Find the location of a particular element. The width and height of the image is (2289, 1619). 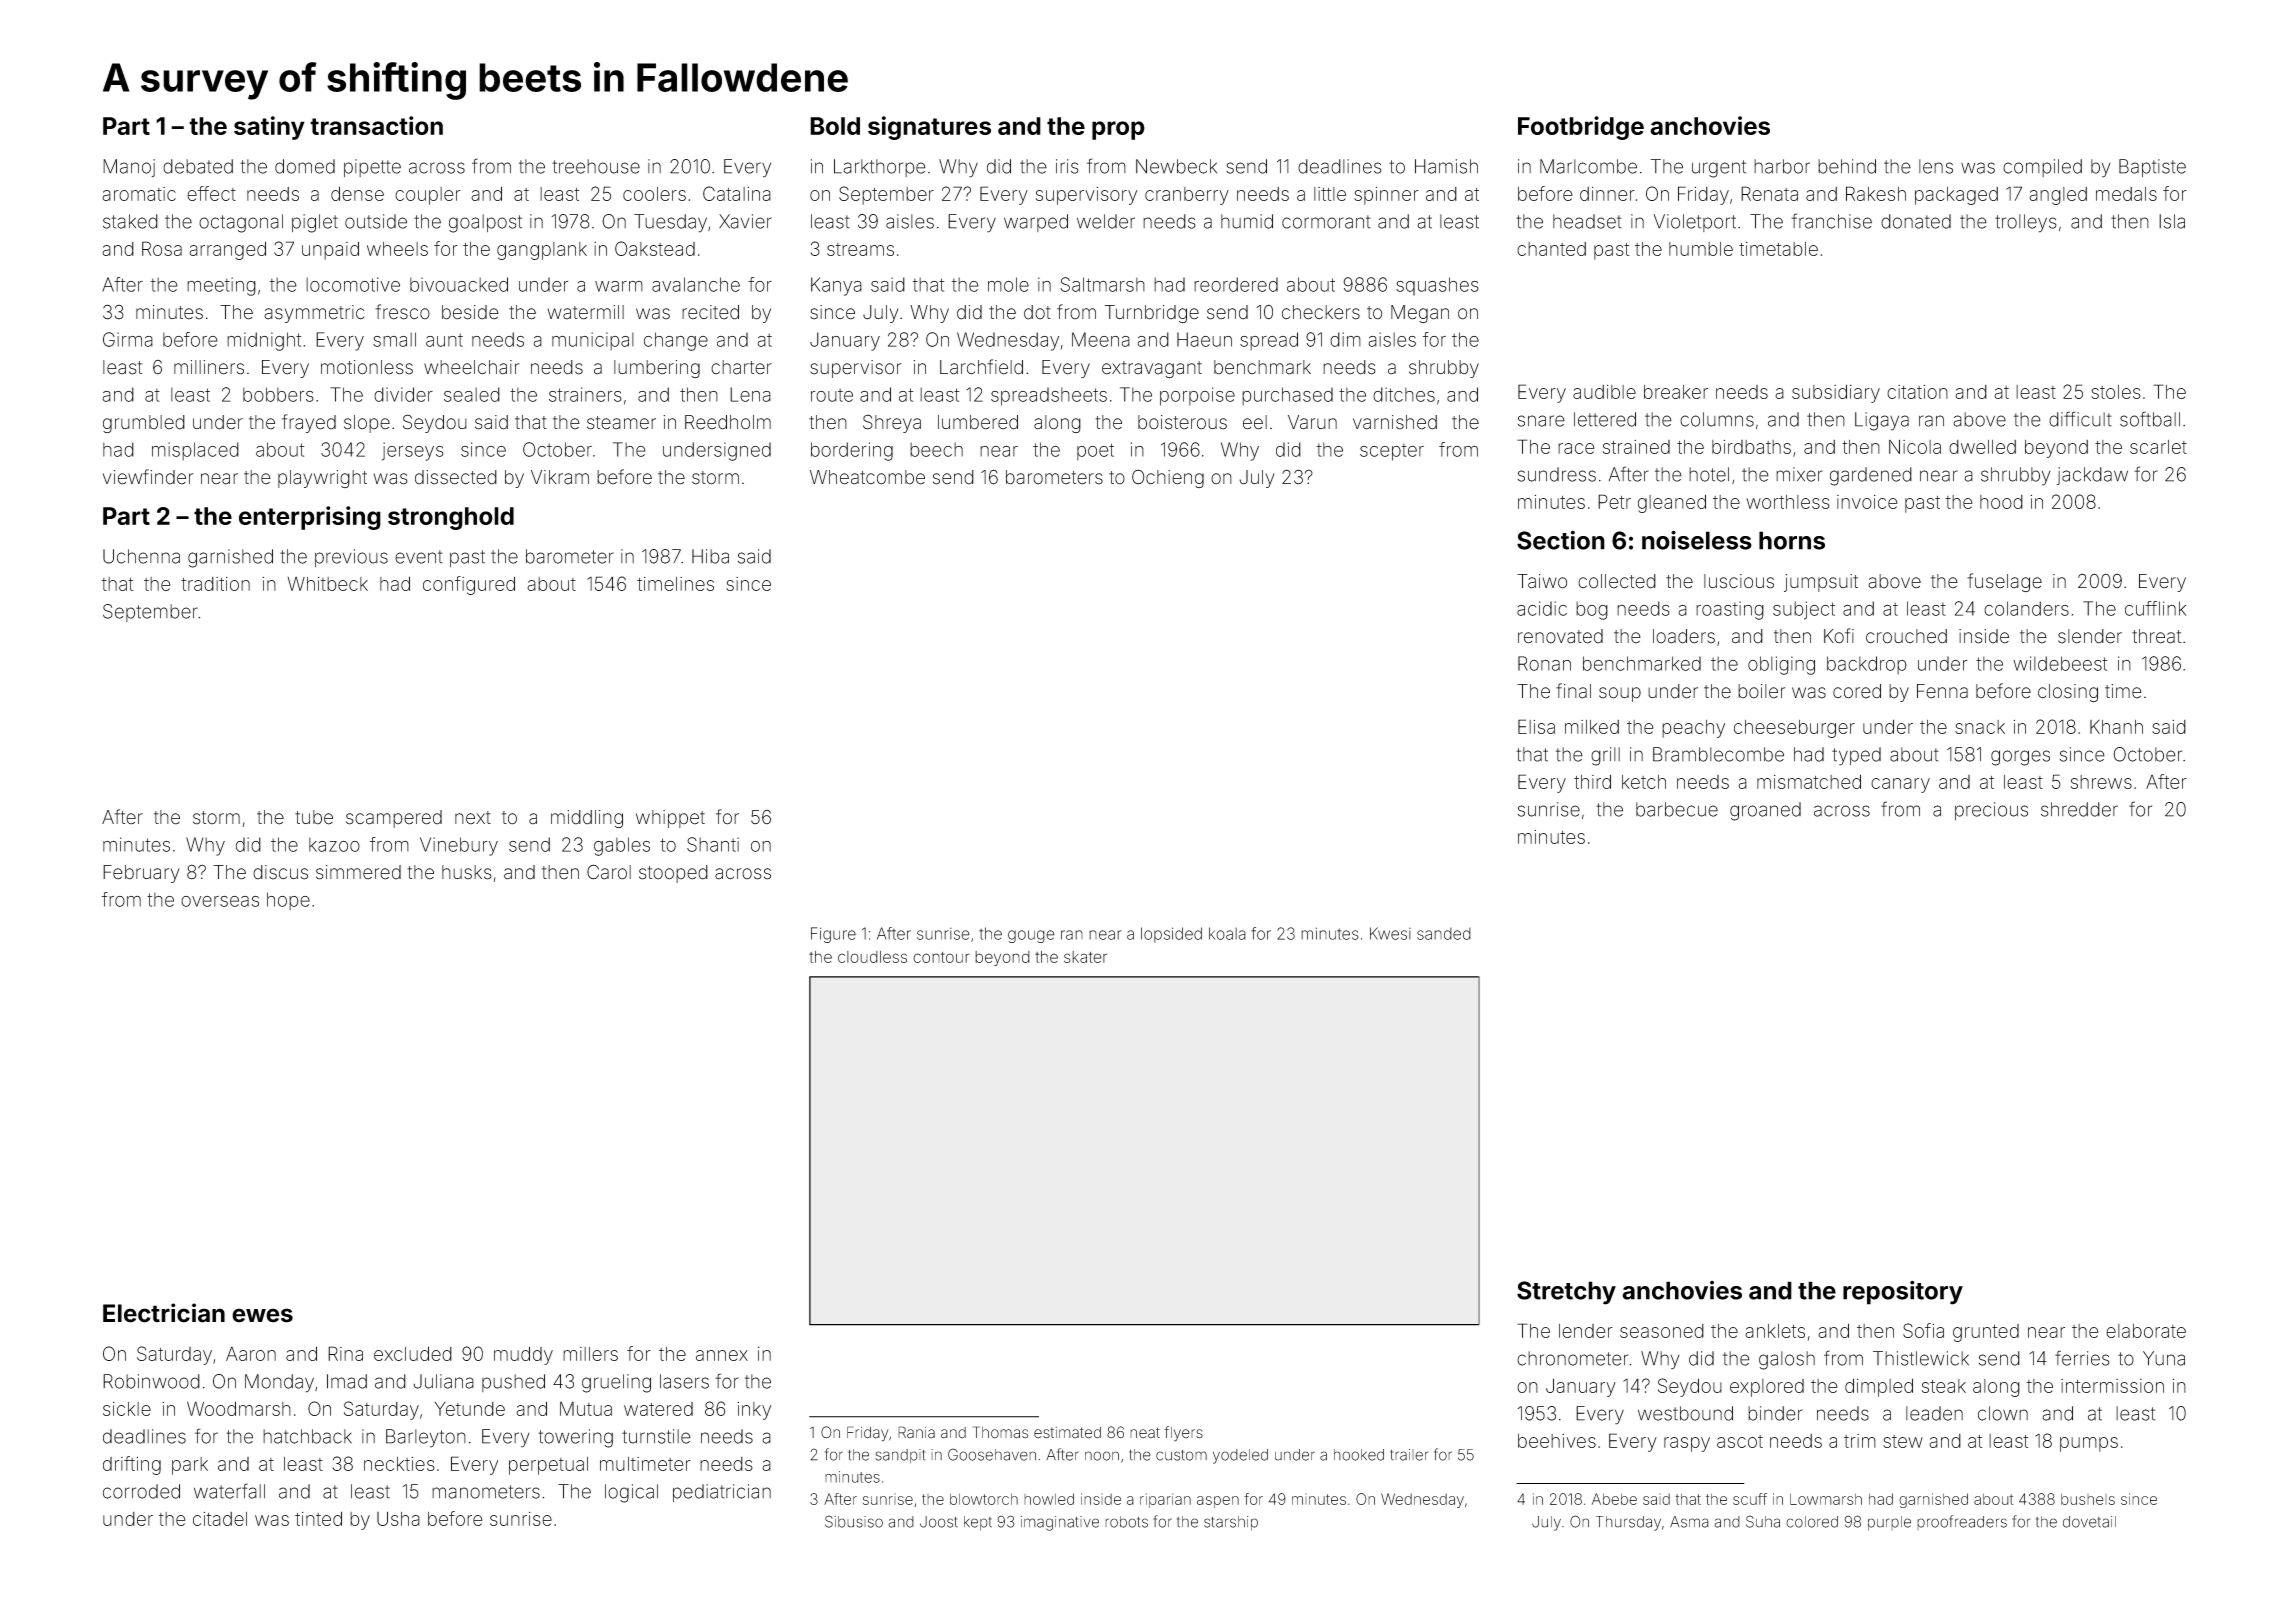

repository is located at coordinates (1903, 1293).
